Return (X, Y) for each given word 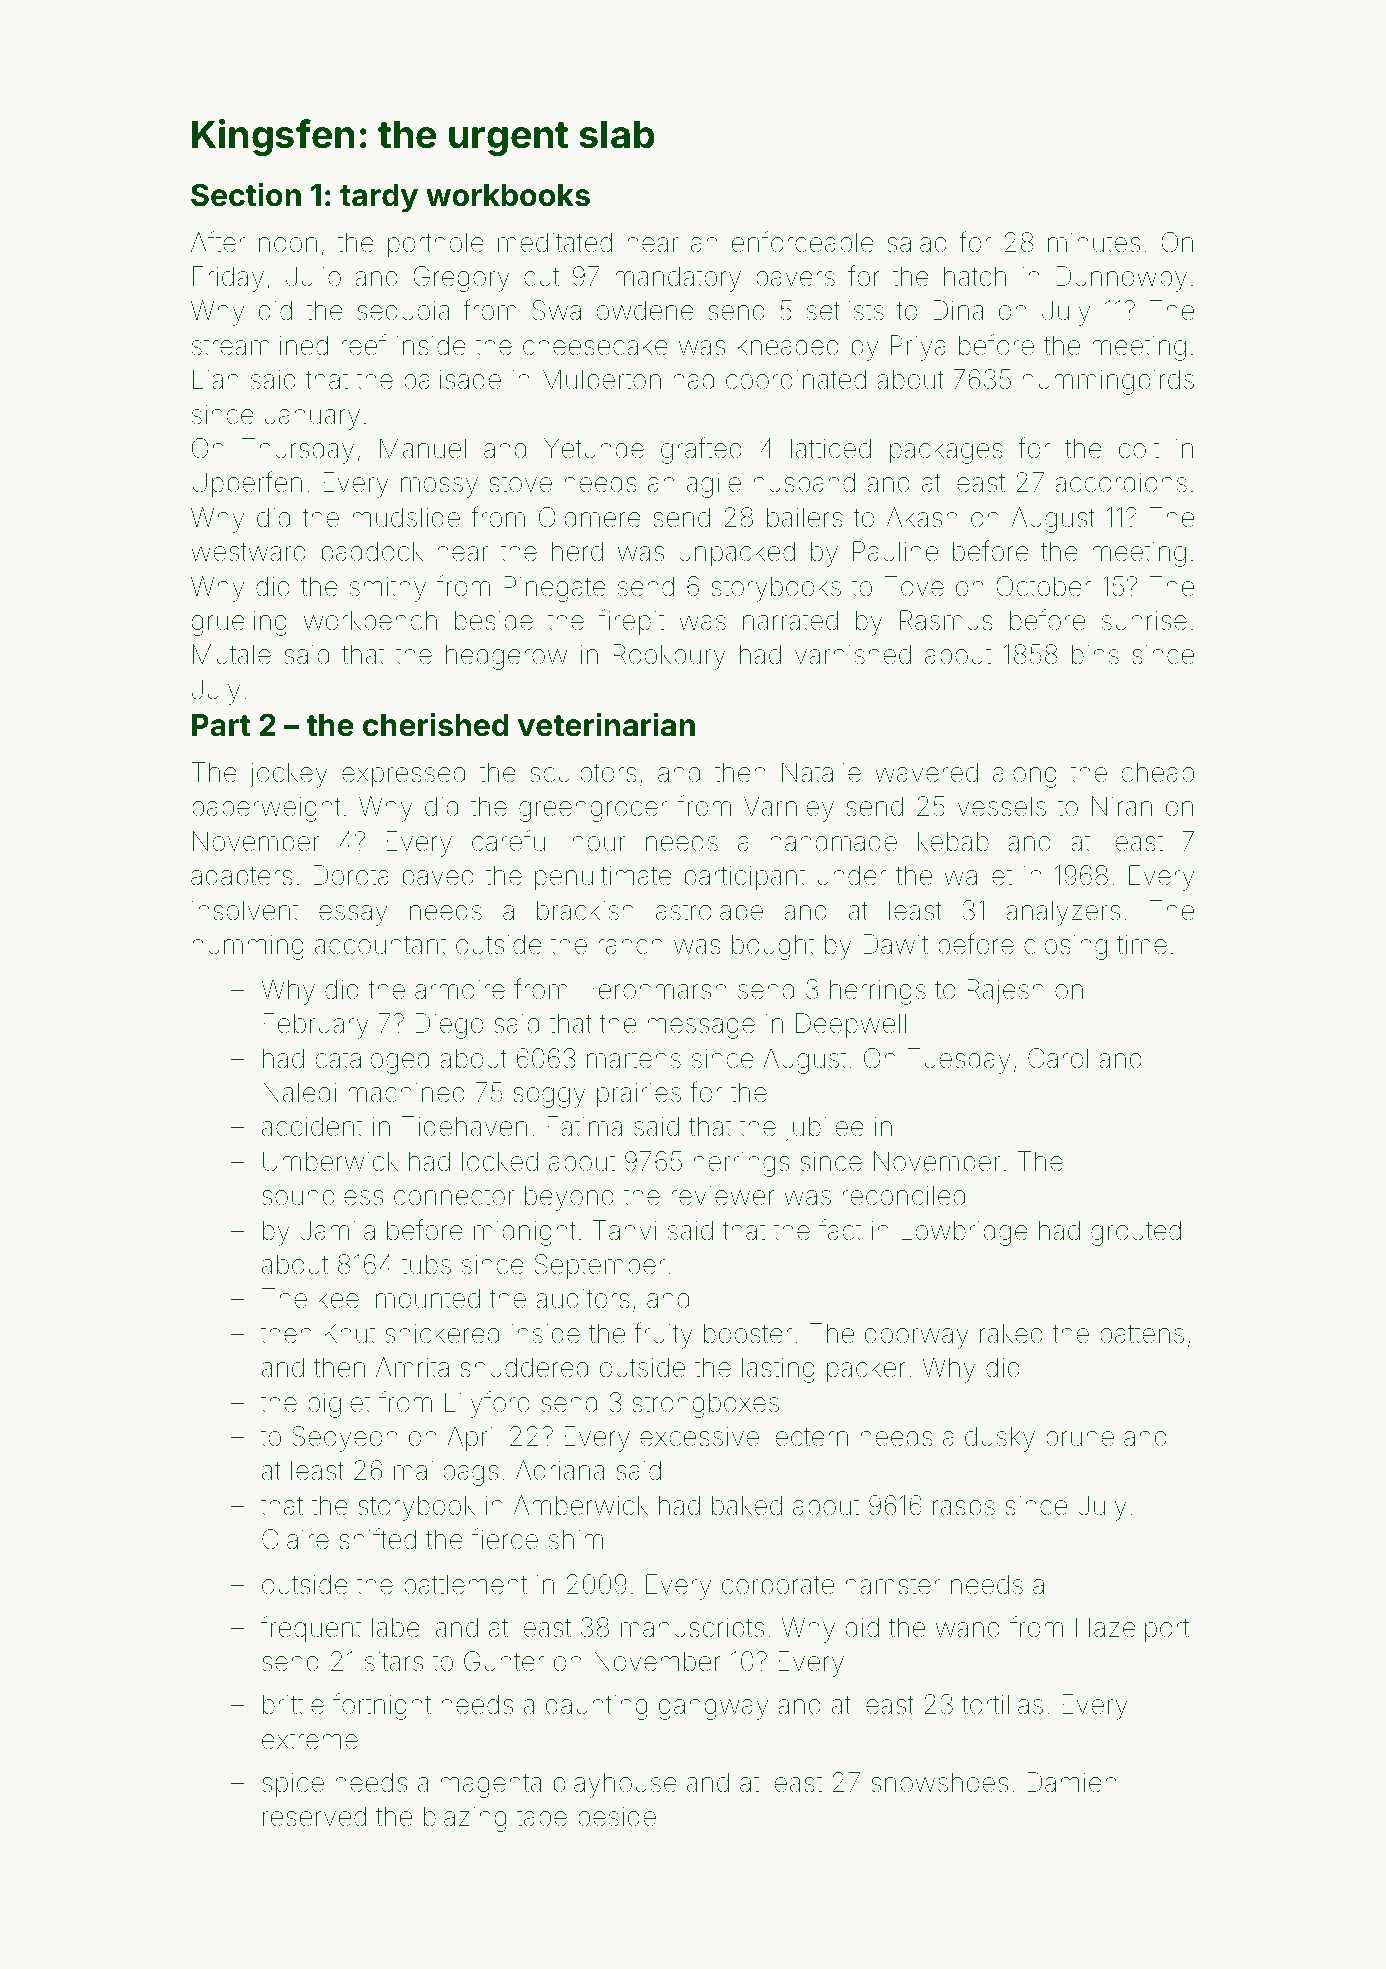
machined (406, 1092)
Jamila (337, 1230)
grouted (1136, 1233)
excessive (699, 1436)
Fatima (584, 1126)
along (1025, 775)
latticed (831, 448)
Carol (1058, 1058)
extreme (310, 1740)
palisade (452, 381)
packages (946, 451)
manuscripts (692, 1630)
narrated (790, 620)
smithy (388, 589)
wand (968, 1627)
